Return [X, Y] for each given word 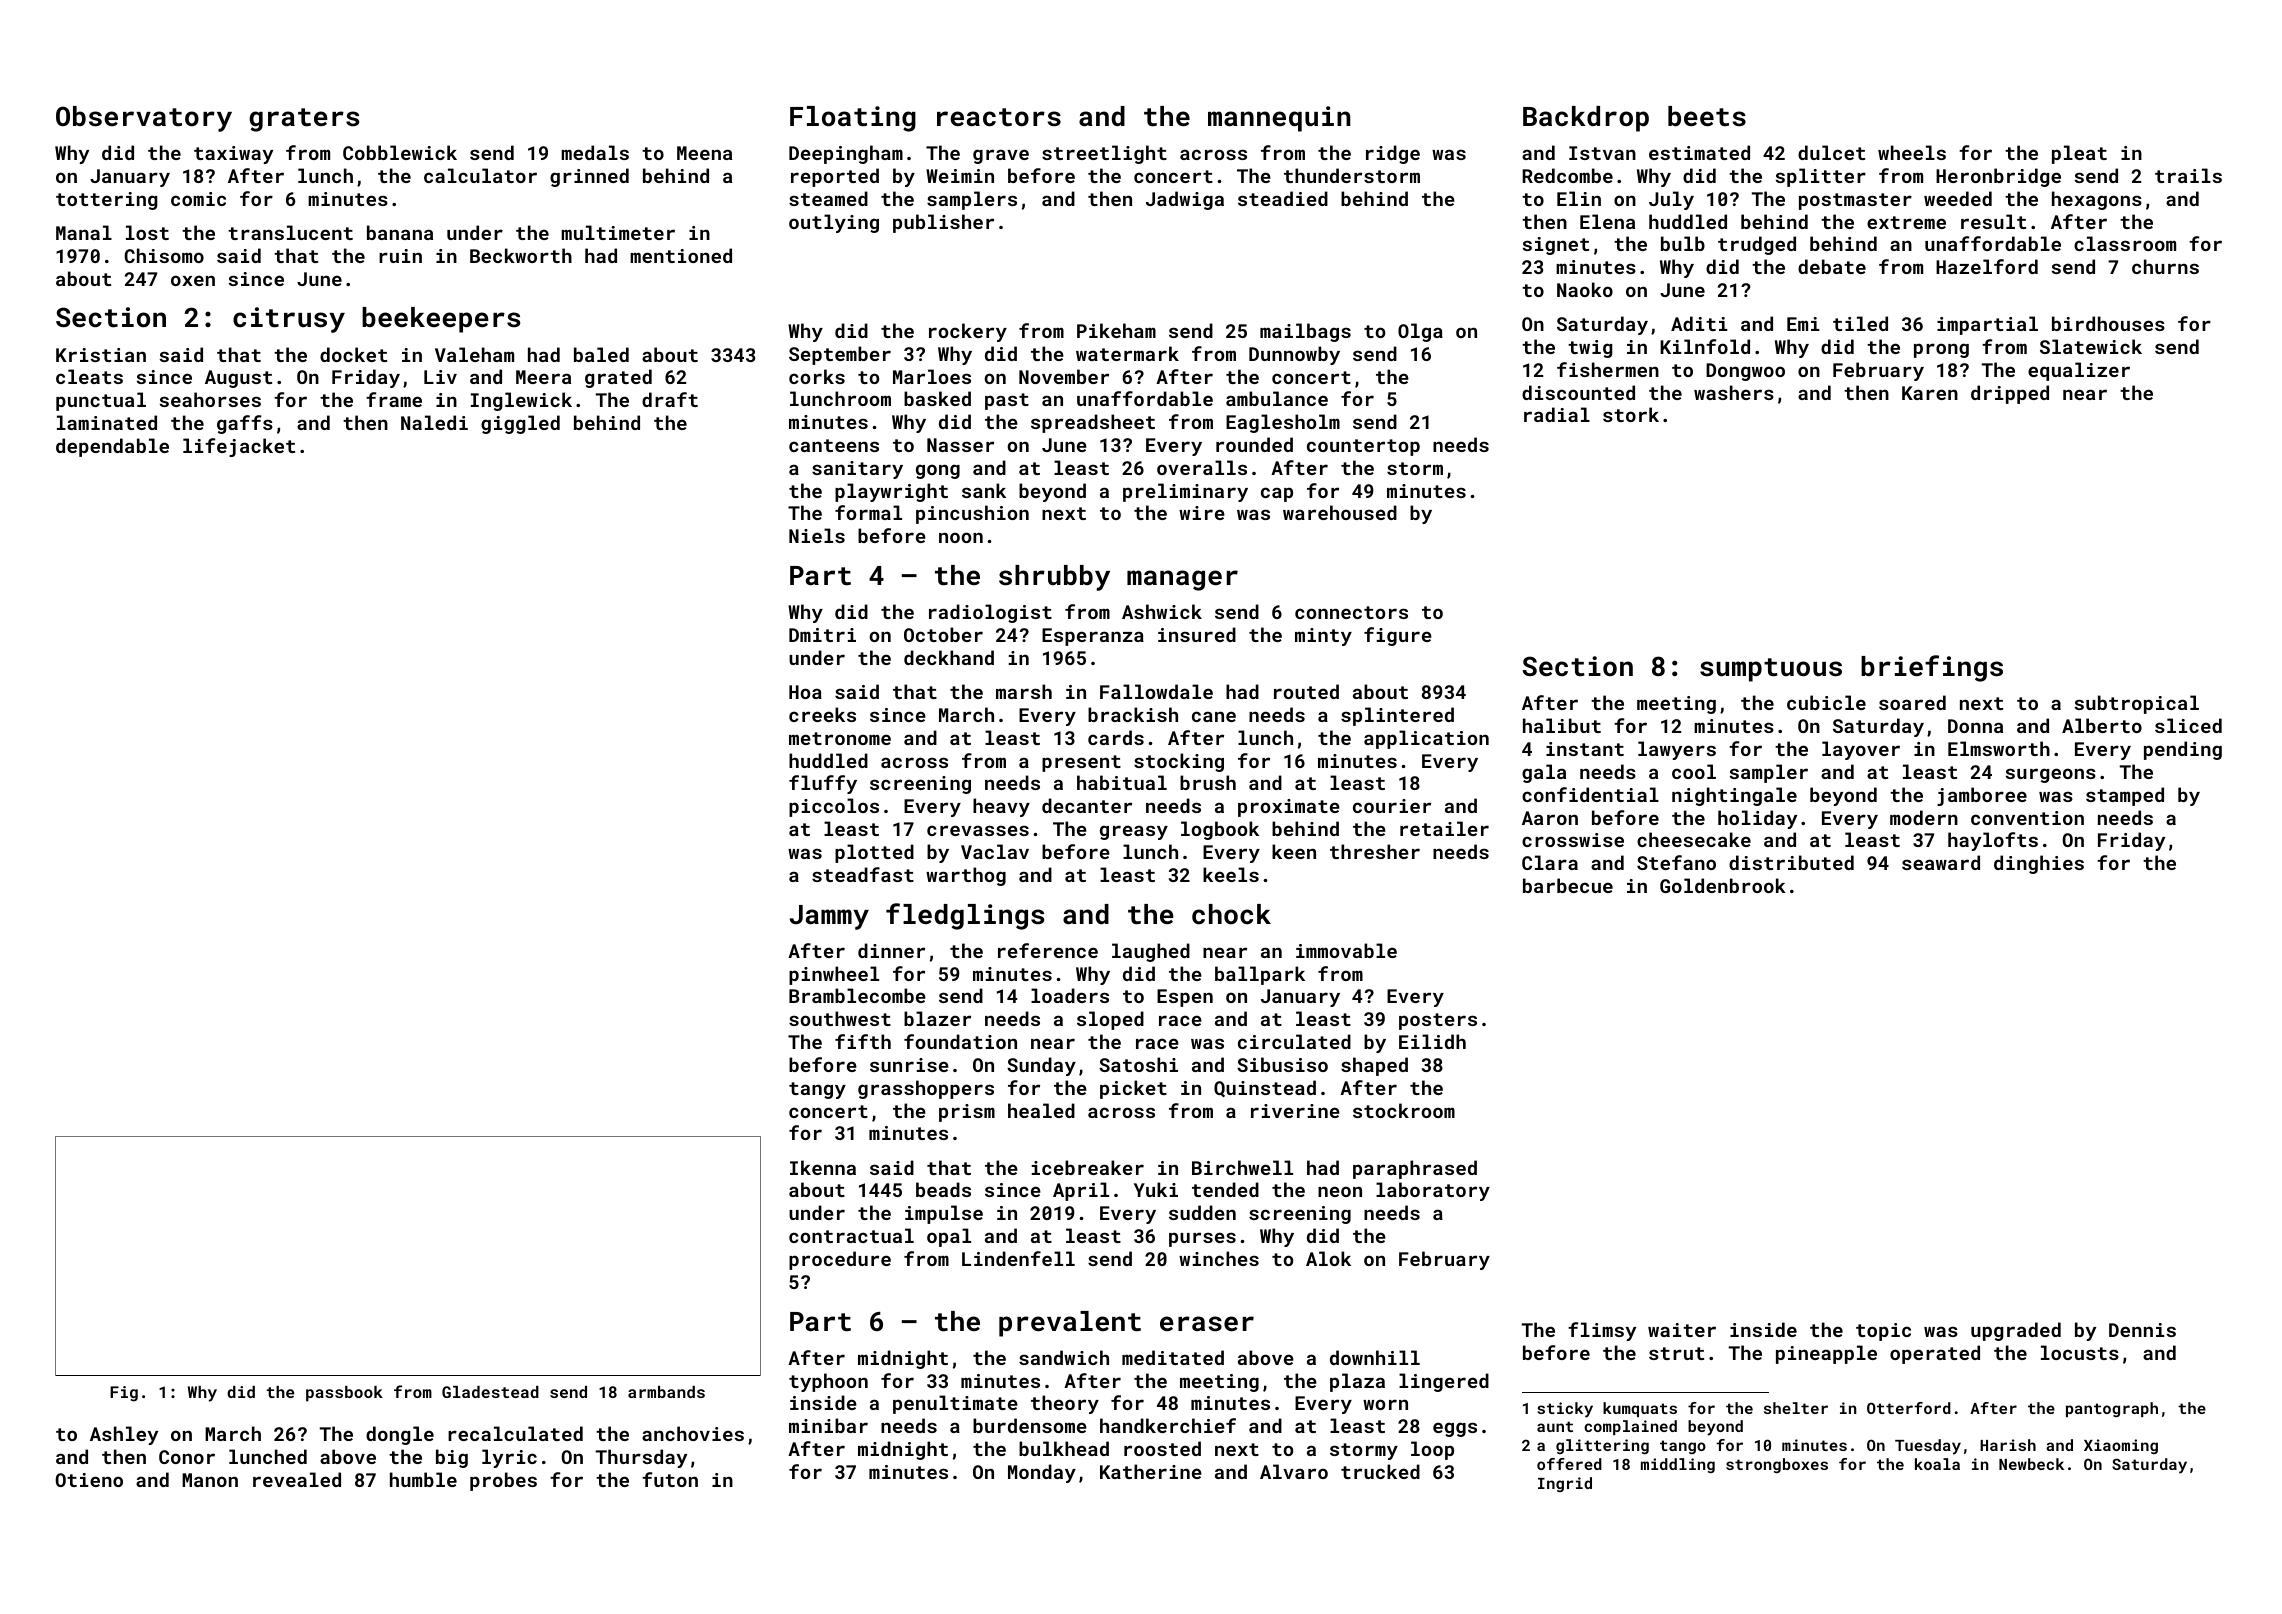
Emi [1803, 324]
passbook [344, 1394]
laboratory [1433, 1191]
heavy [1001, 807]
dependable [112, 447]
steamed [828, 198]
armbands [666, 1392]
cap [1277, 494]
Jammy [829, 917]
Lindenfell [1018, 1258]
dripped [2010, 394]
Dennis [2142, 1330]
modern [1924, 817]
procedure [840, 1260]
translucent [290, 232]
